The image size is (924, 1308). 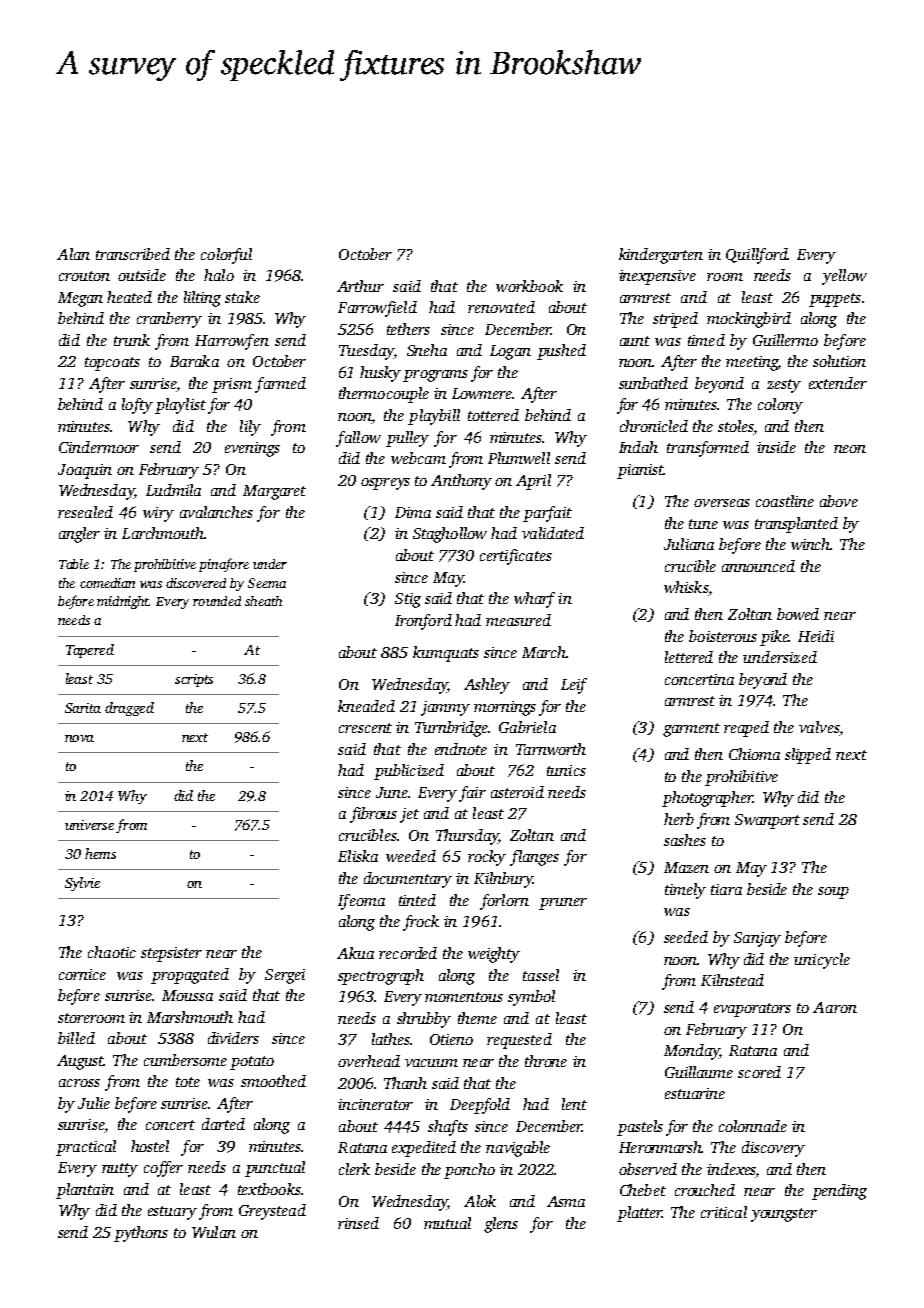 I want to click on mutual, so click(x=447, y=1223).
